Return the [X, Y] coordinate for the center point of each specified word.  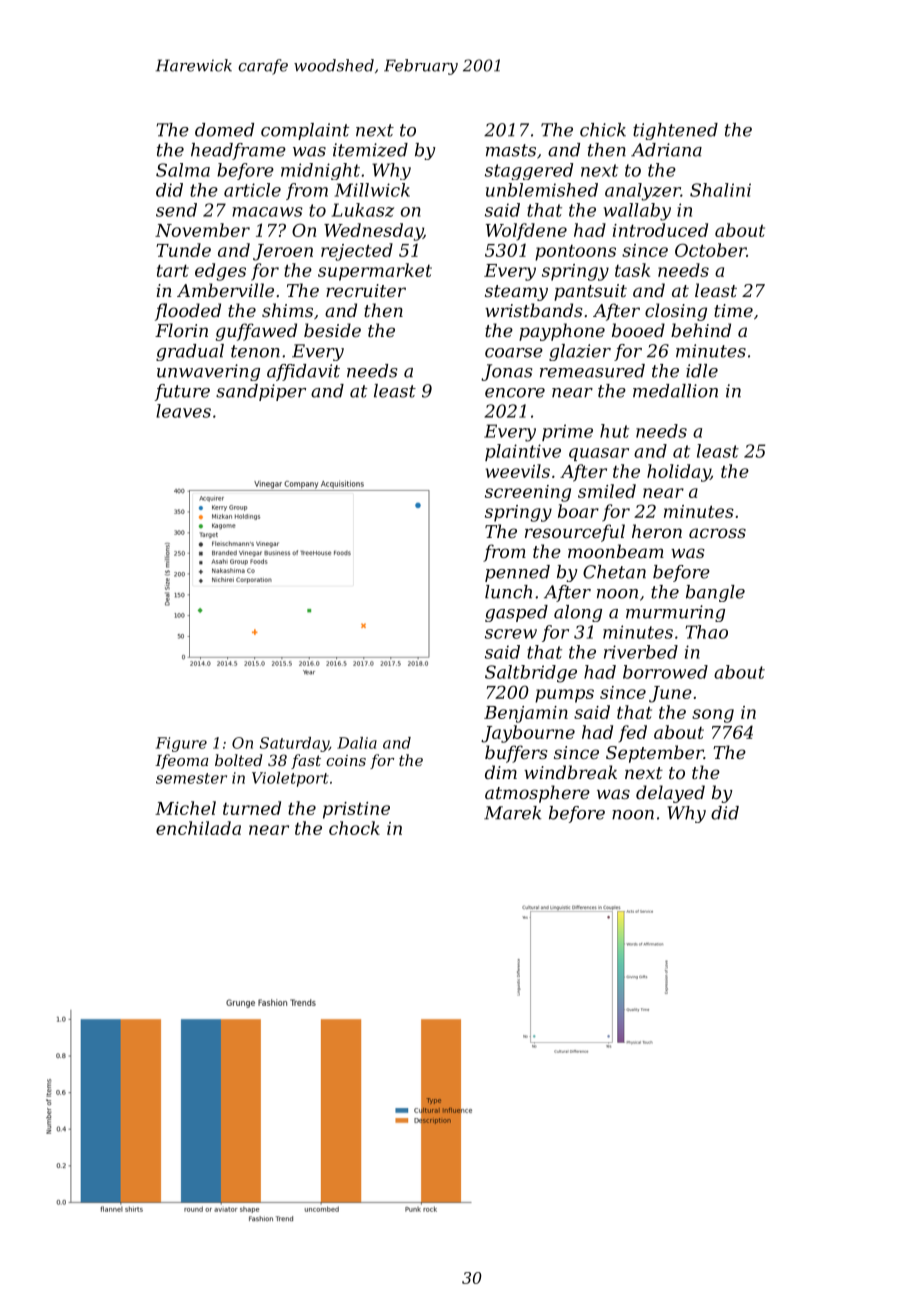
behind [701, 330]
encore [515, 393]
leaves [183, 411]
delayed [670, 794]
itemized [370, 150]
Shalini [720, 190]
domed [224, 130]
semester [191, 778]
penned [517, 573]
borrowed [665, 672]
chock [354, 828]
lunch [508, 592]
